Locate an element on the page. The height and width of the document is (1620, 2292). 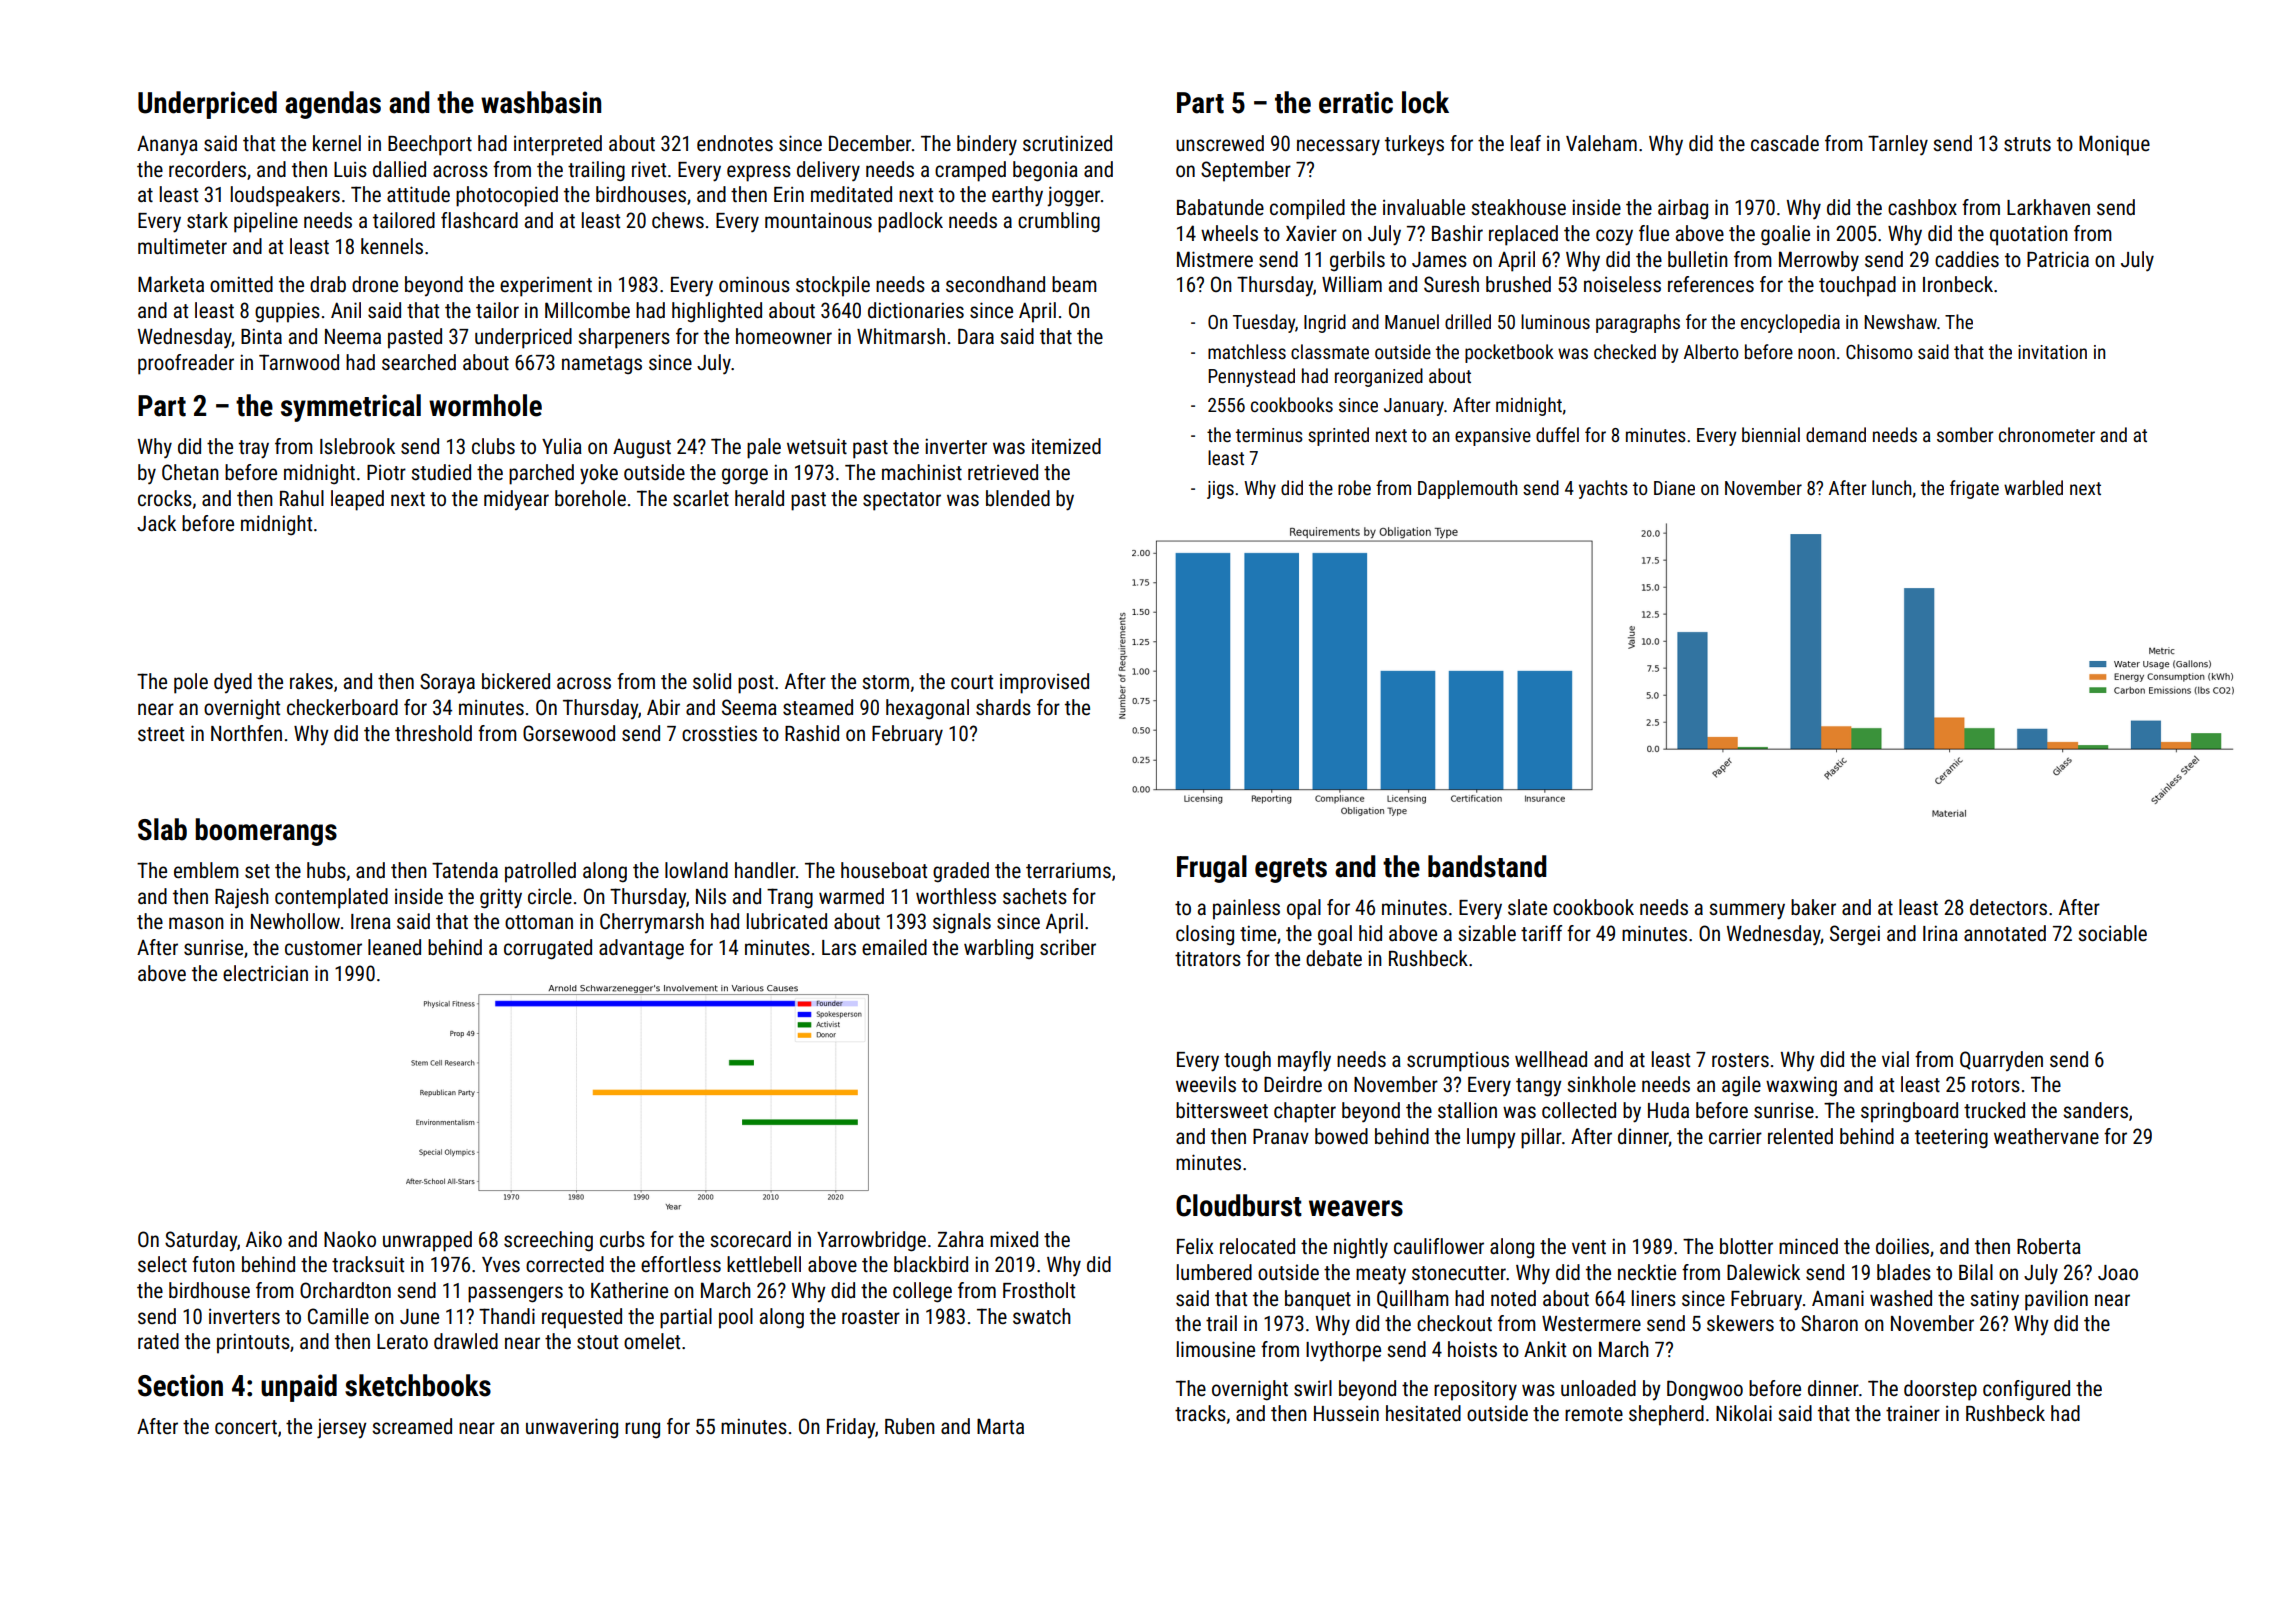
trainer is located at coordinates (1913, 1413).
